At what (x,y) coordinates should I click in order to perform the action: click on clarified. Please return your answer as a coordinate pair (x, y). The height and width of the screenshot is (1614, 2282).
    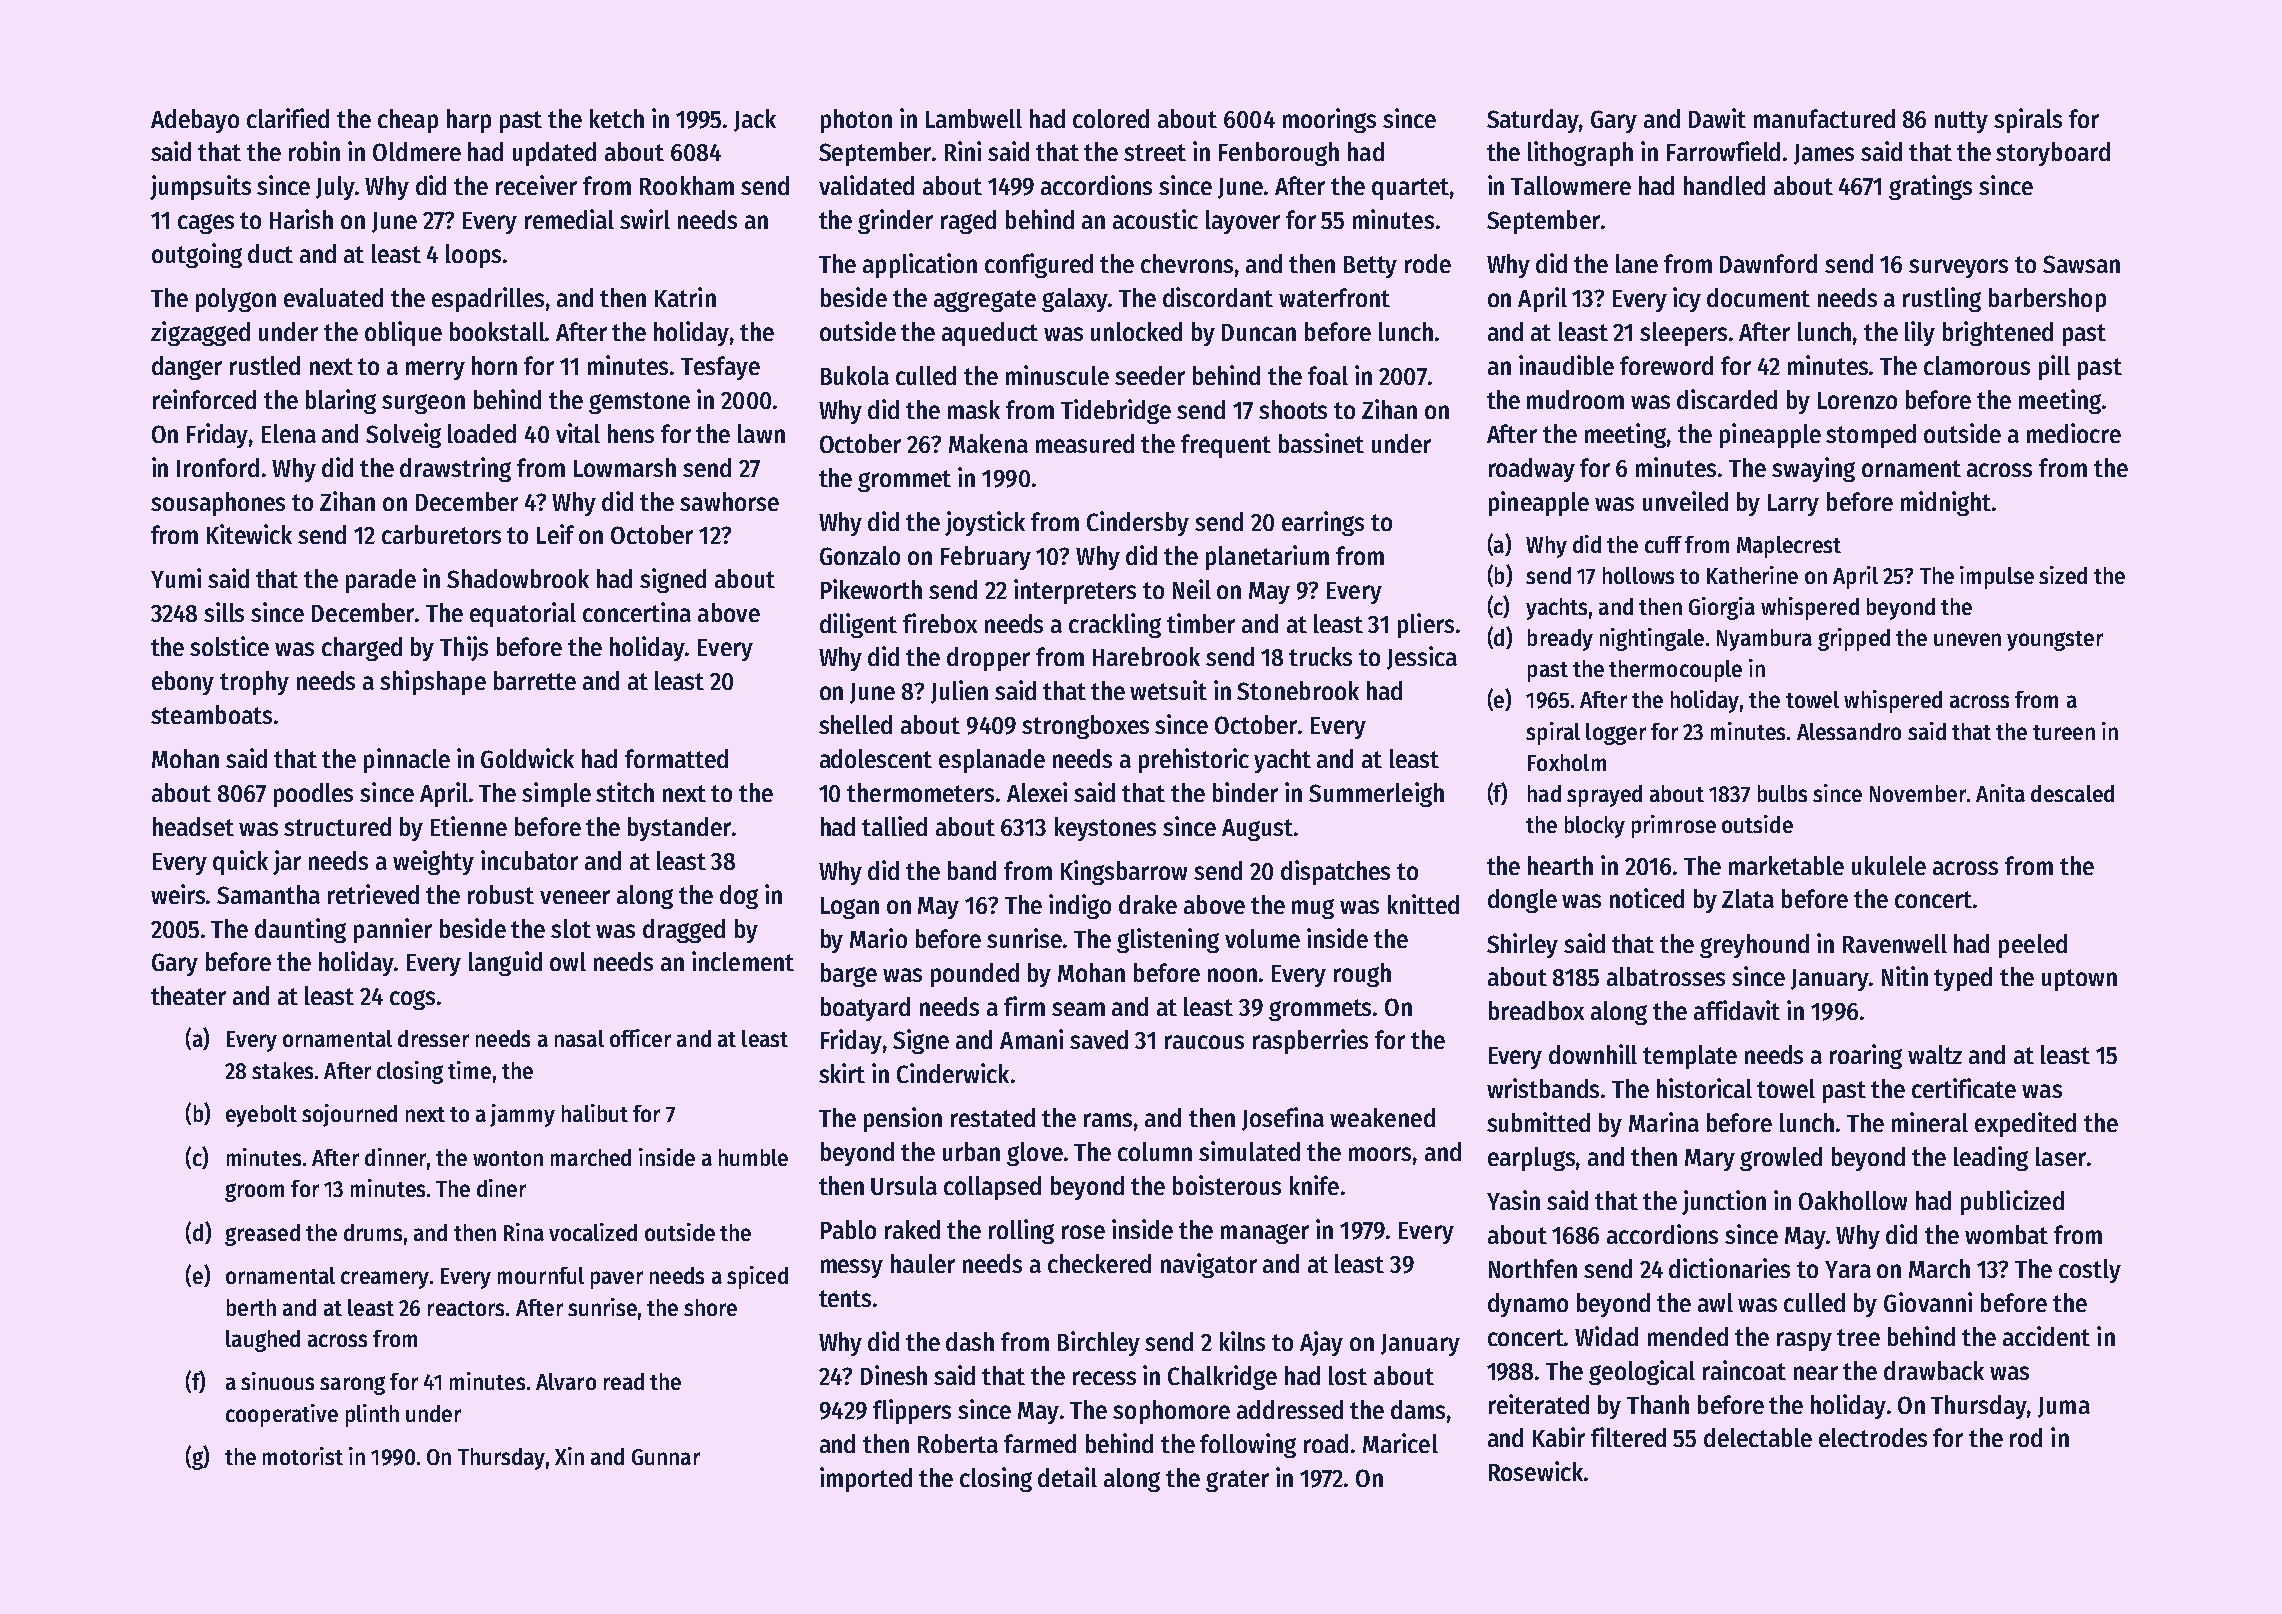
    Looking at the image, I should click on (288, 118).
